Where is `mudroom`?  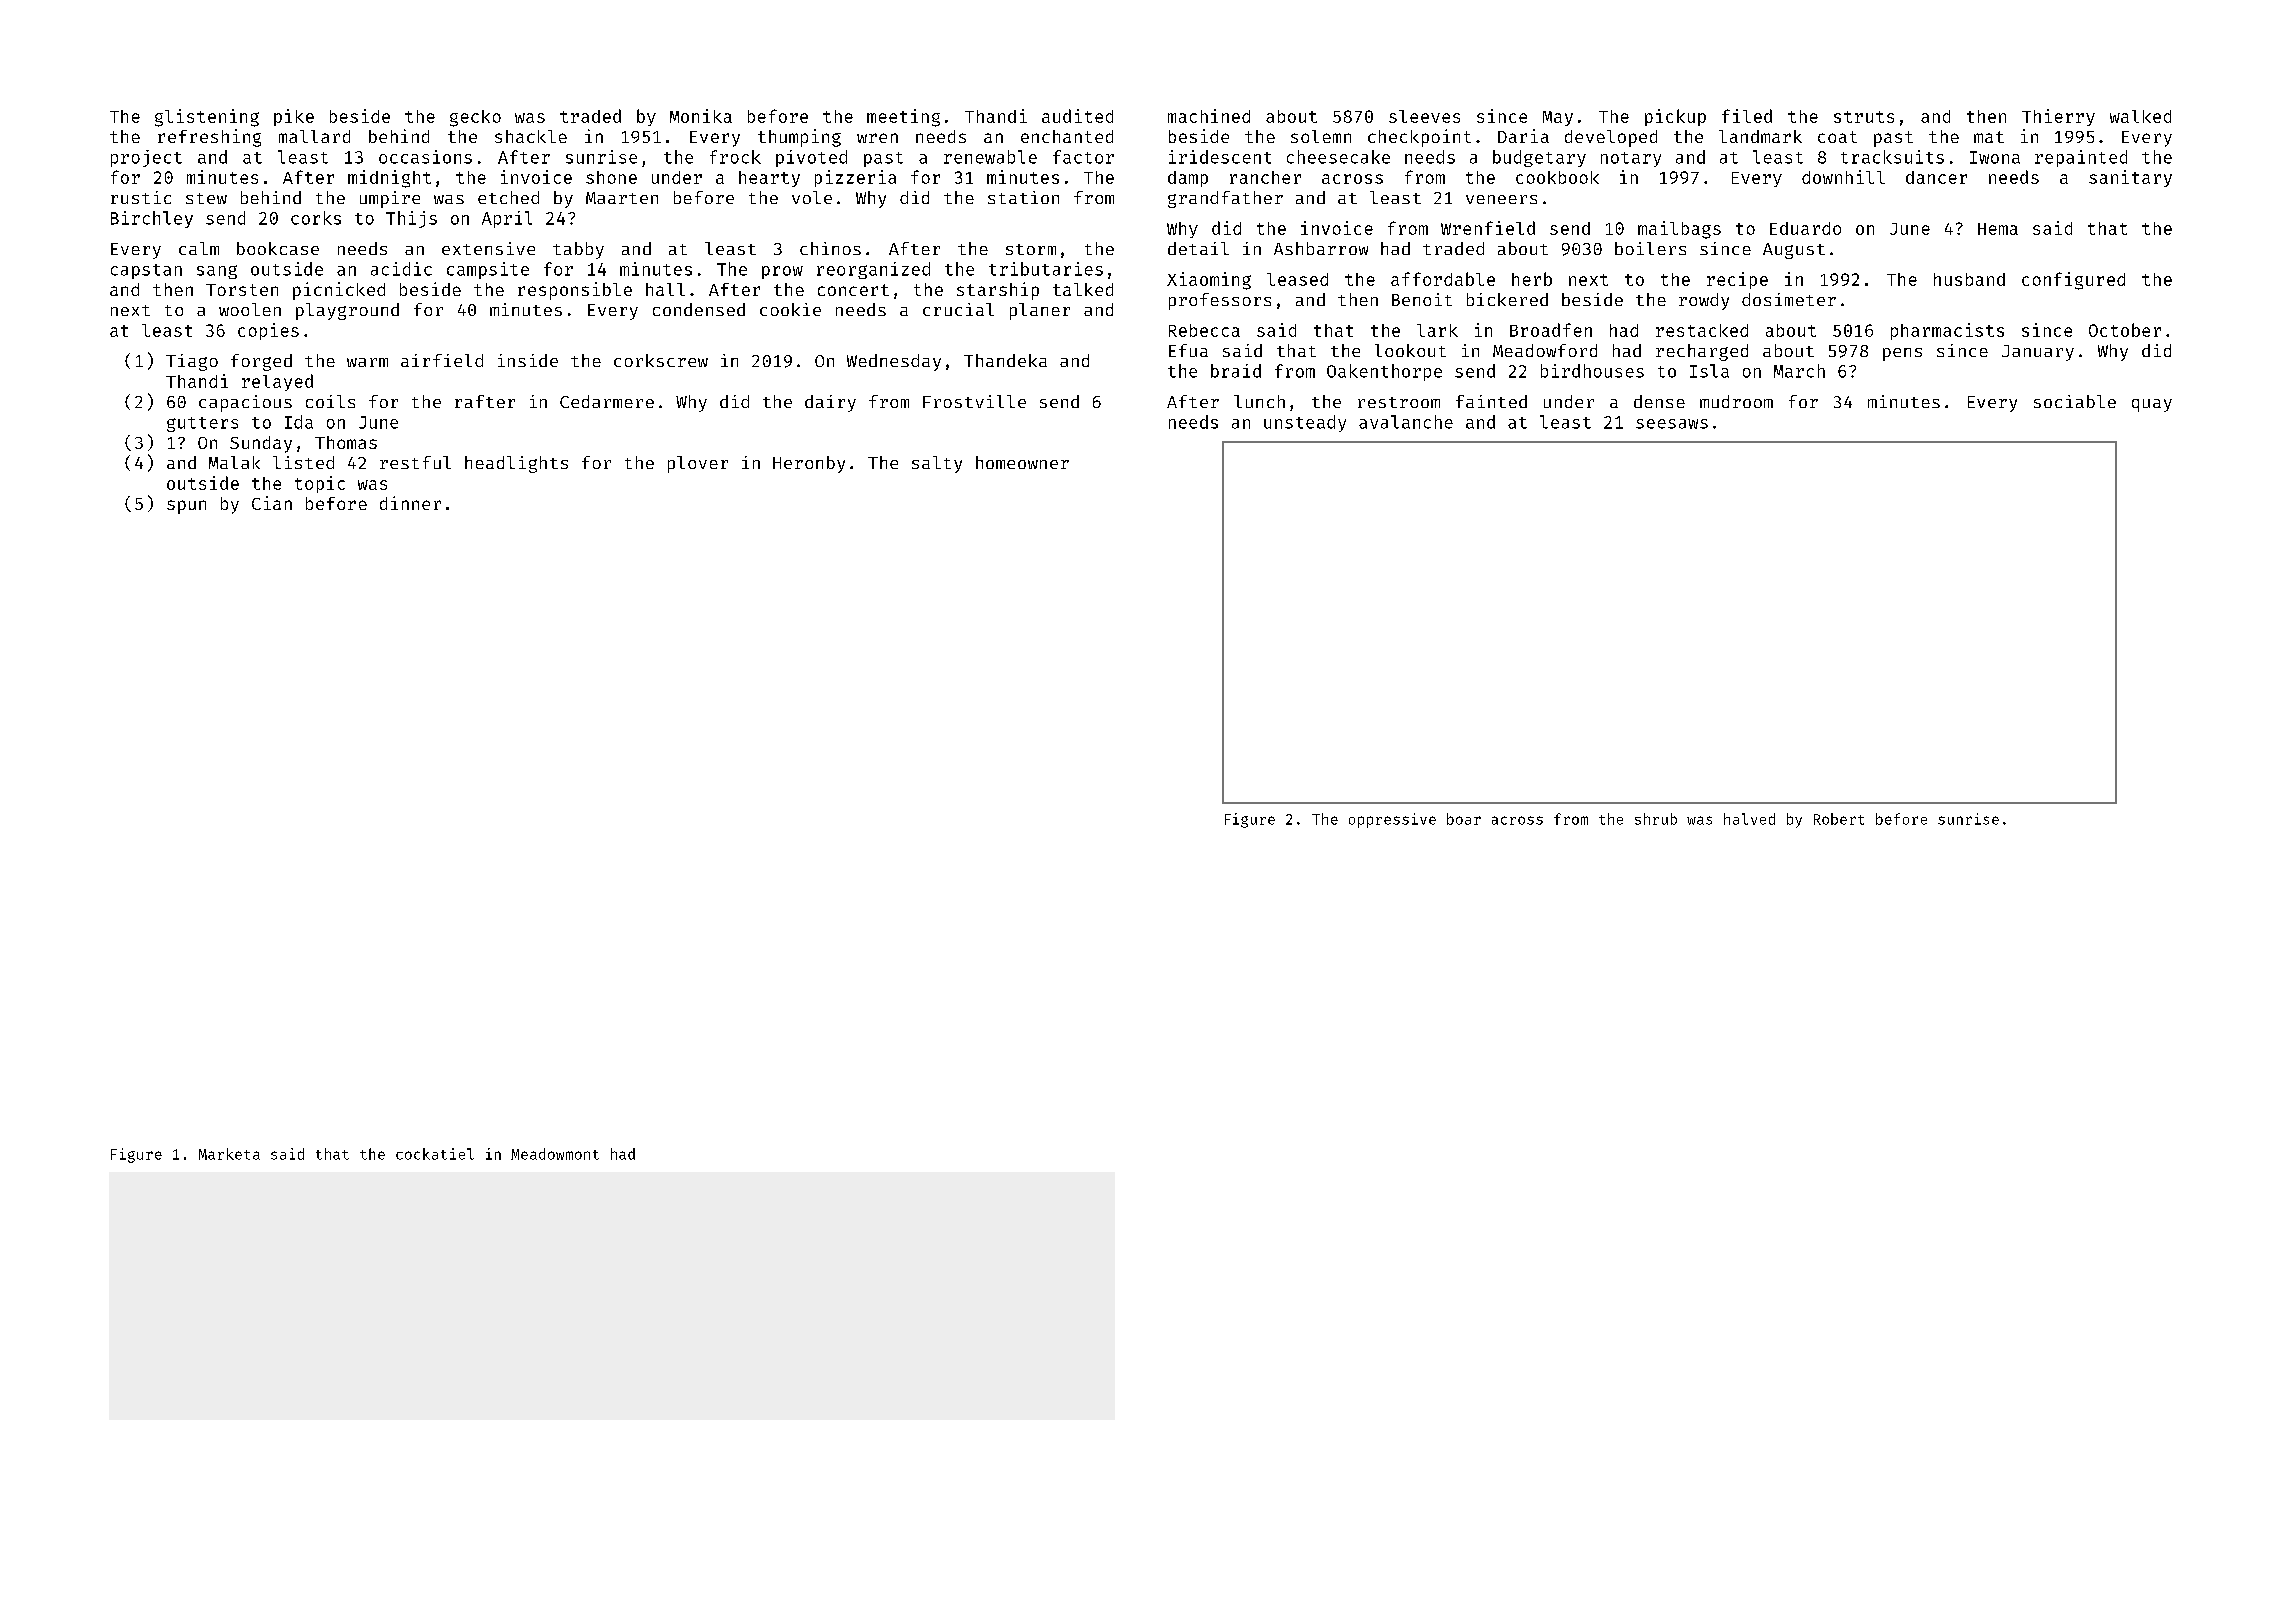
mudroom is located at coordinates (1736, 401).
